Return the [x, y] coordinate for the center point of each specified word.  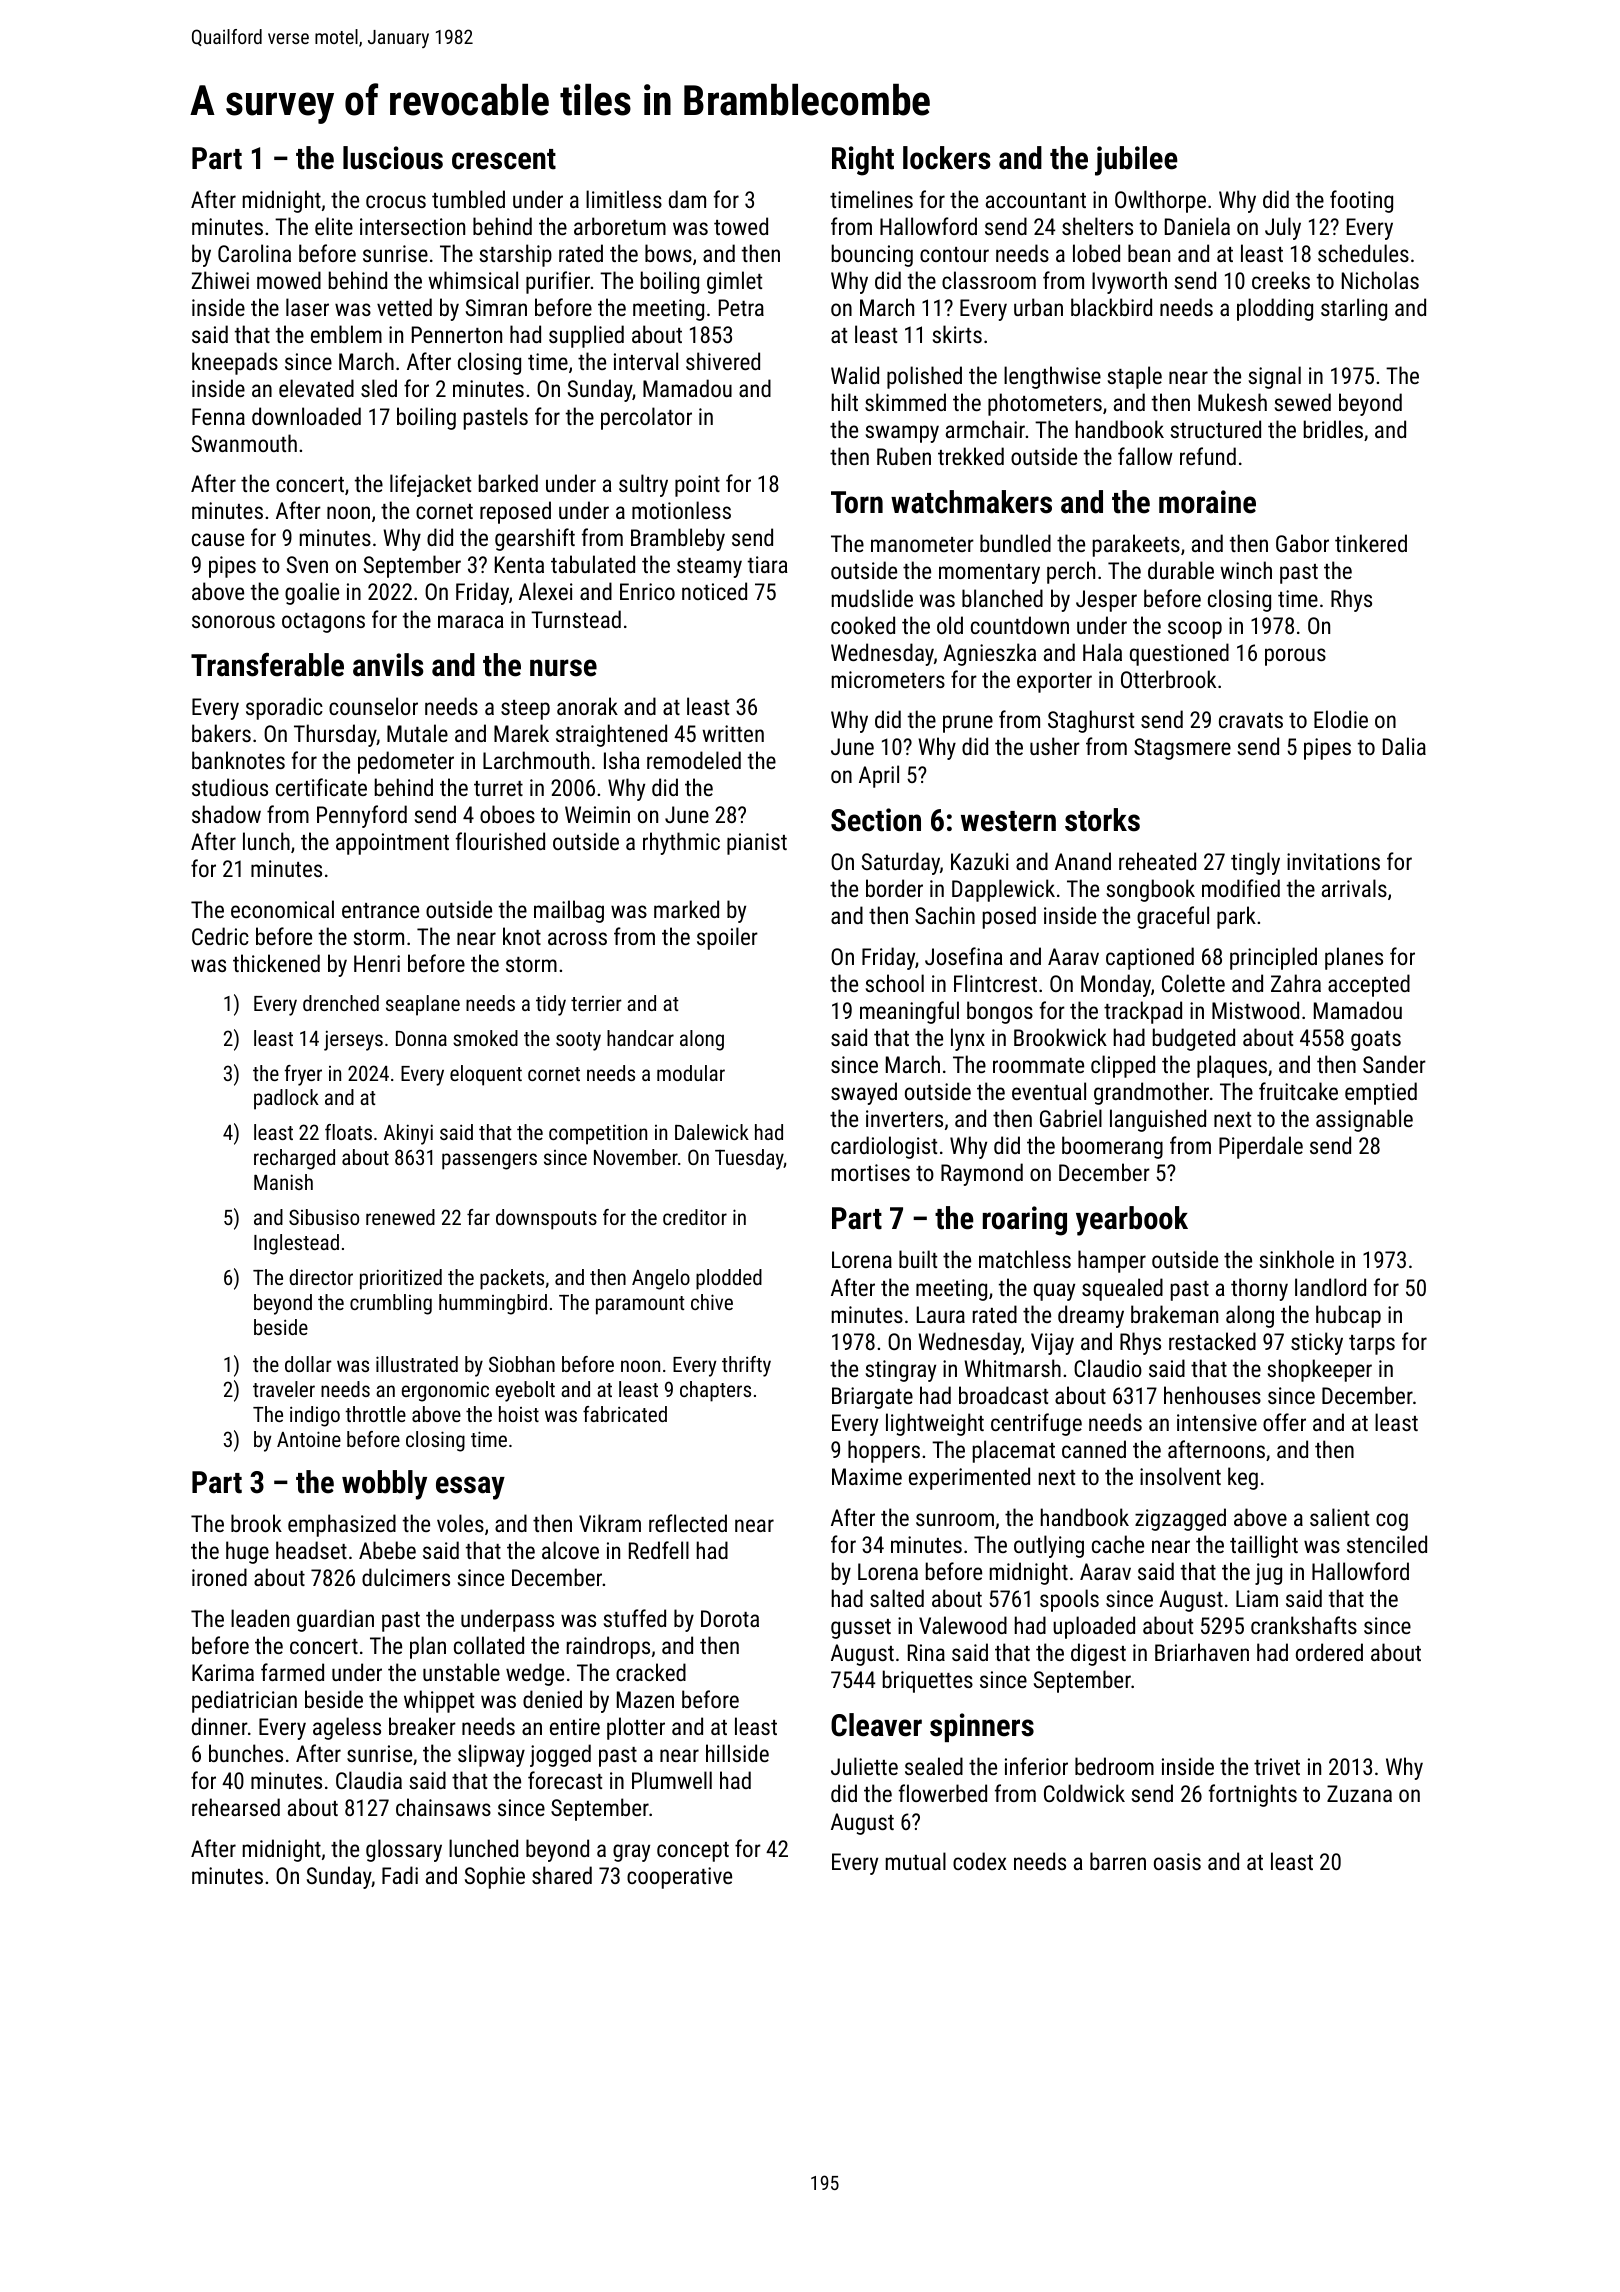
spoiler [727, 938]
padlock [286, 1099]
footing [1361, 201]
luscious [393, 158]
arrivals [1354, 888]
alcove [570, 1550]
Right [863, 161]
